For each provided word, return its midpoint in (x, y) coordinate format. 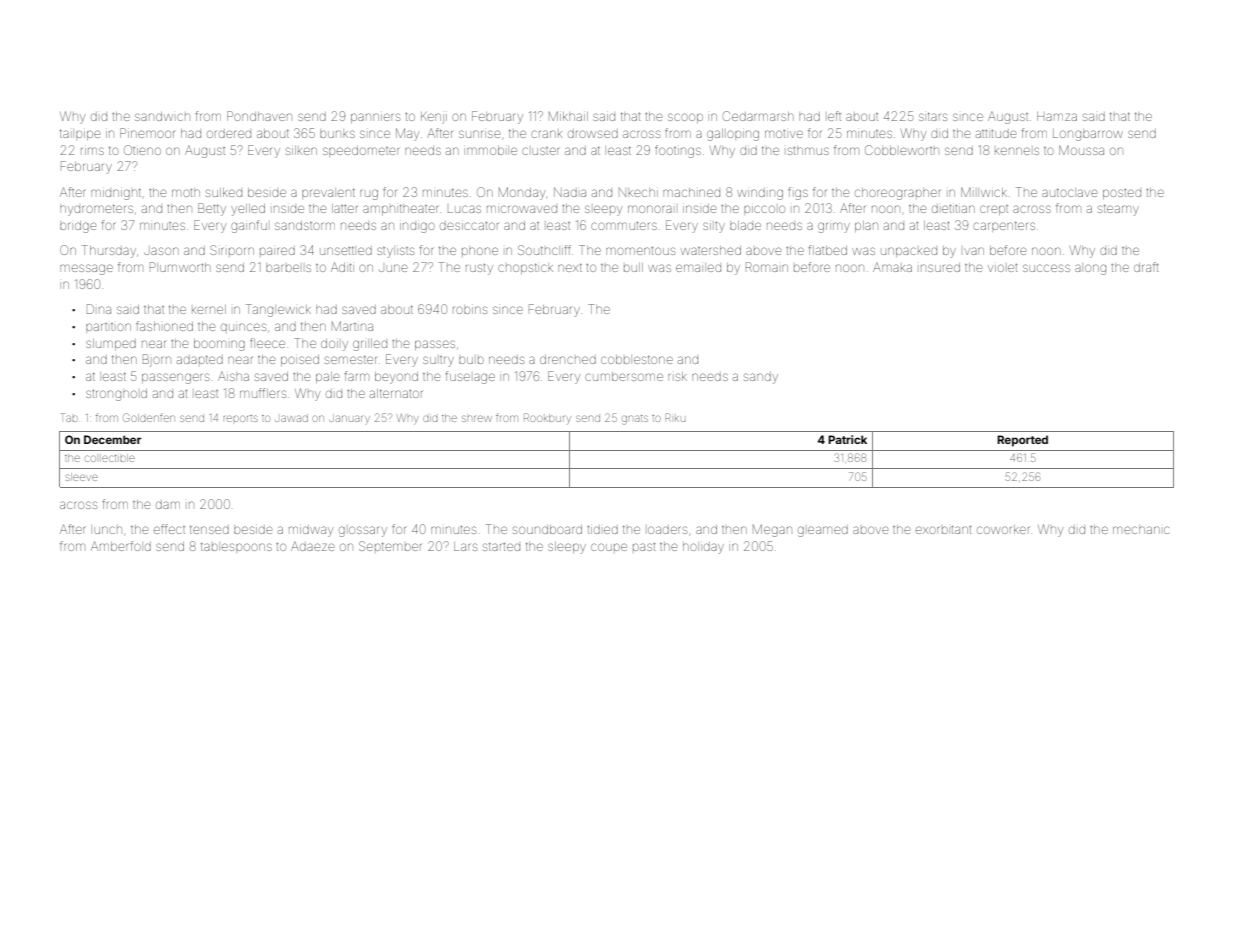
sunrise (479, 134)
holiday (703, 548)
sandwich (162, 116)
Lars (465, 546)
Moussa (1081, 150)
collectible (110, 458)
